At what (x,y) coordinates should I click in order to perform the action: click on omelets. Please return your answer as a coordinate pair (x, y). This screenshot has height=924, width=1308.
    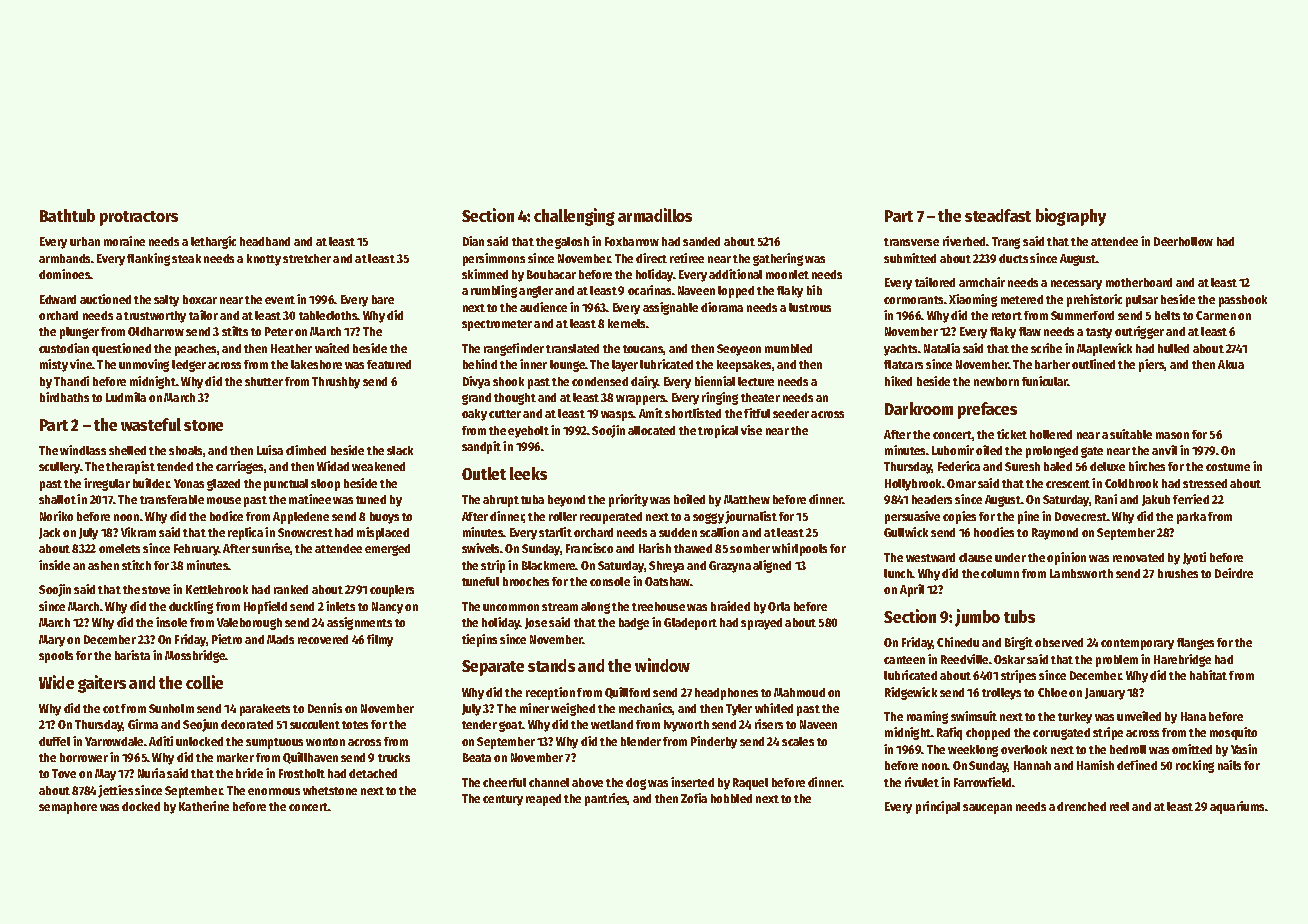
    Looking at the image, I should click on (119, 548).
